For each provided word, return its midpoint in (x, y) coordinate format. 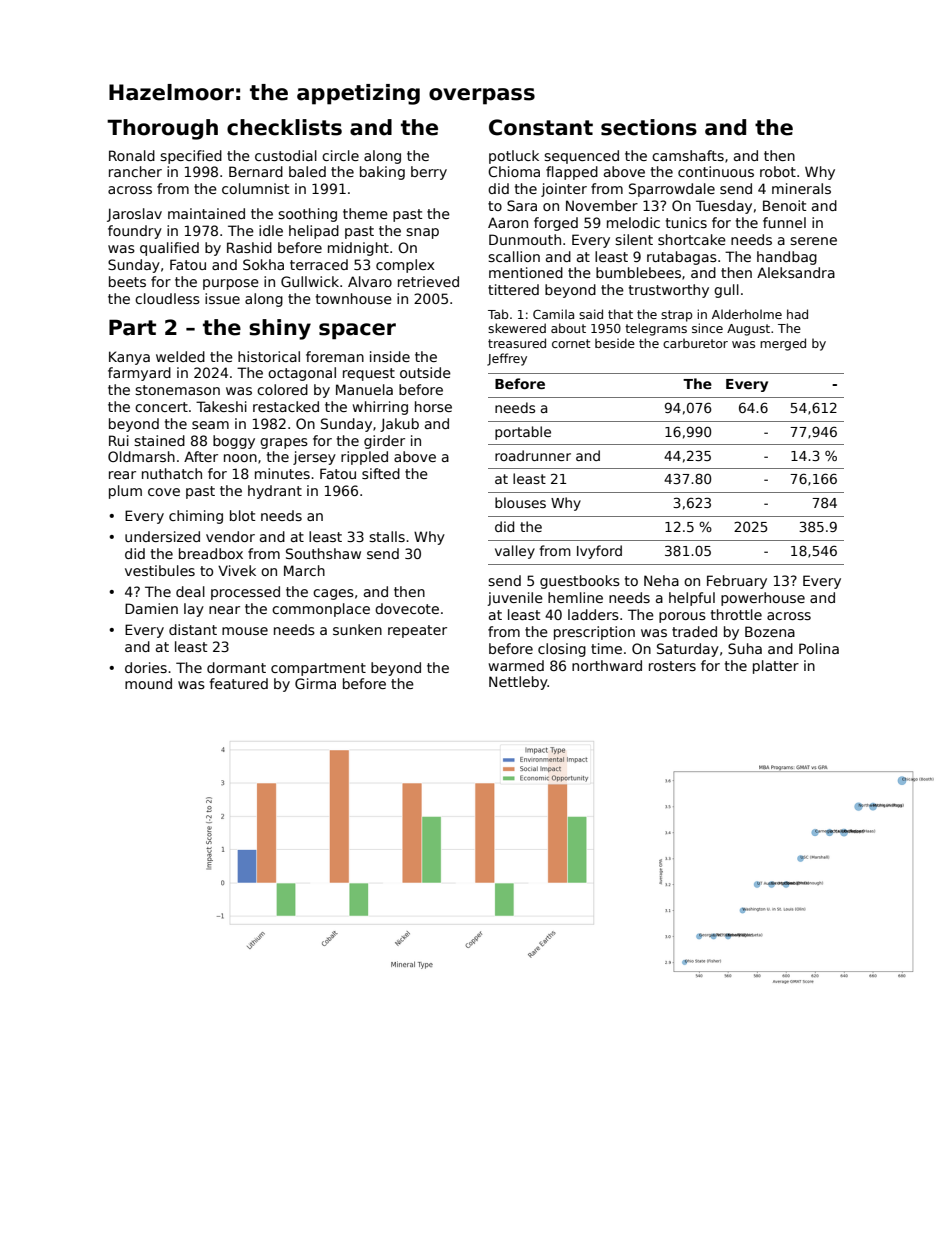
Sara (522, 205)
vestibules (160, 570)
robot (778, 171)
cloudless (167, 298)
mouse (245, 631)
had (797, 314)
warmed (516, 665)
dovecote (407, 608)
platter (776, 667)
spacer (357, 331)
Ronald (132, 155)
